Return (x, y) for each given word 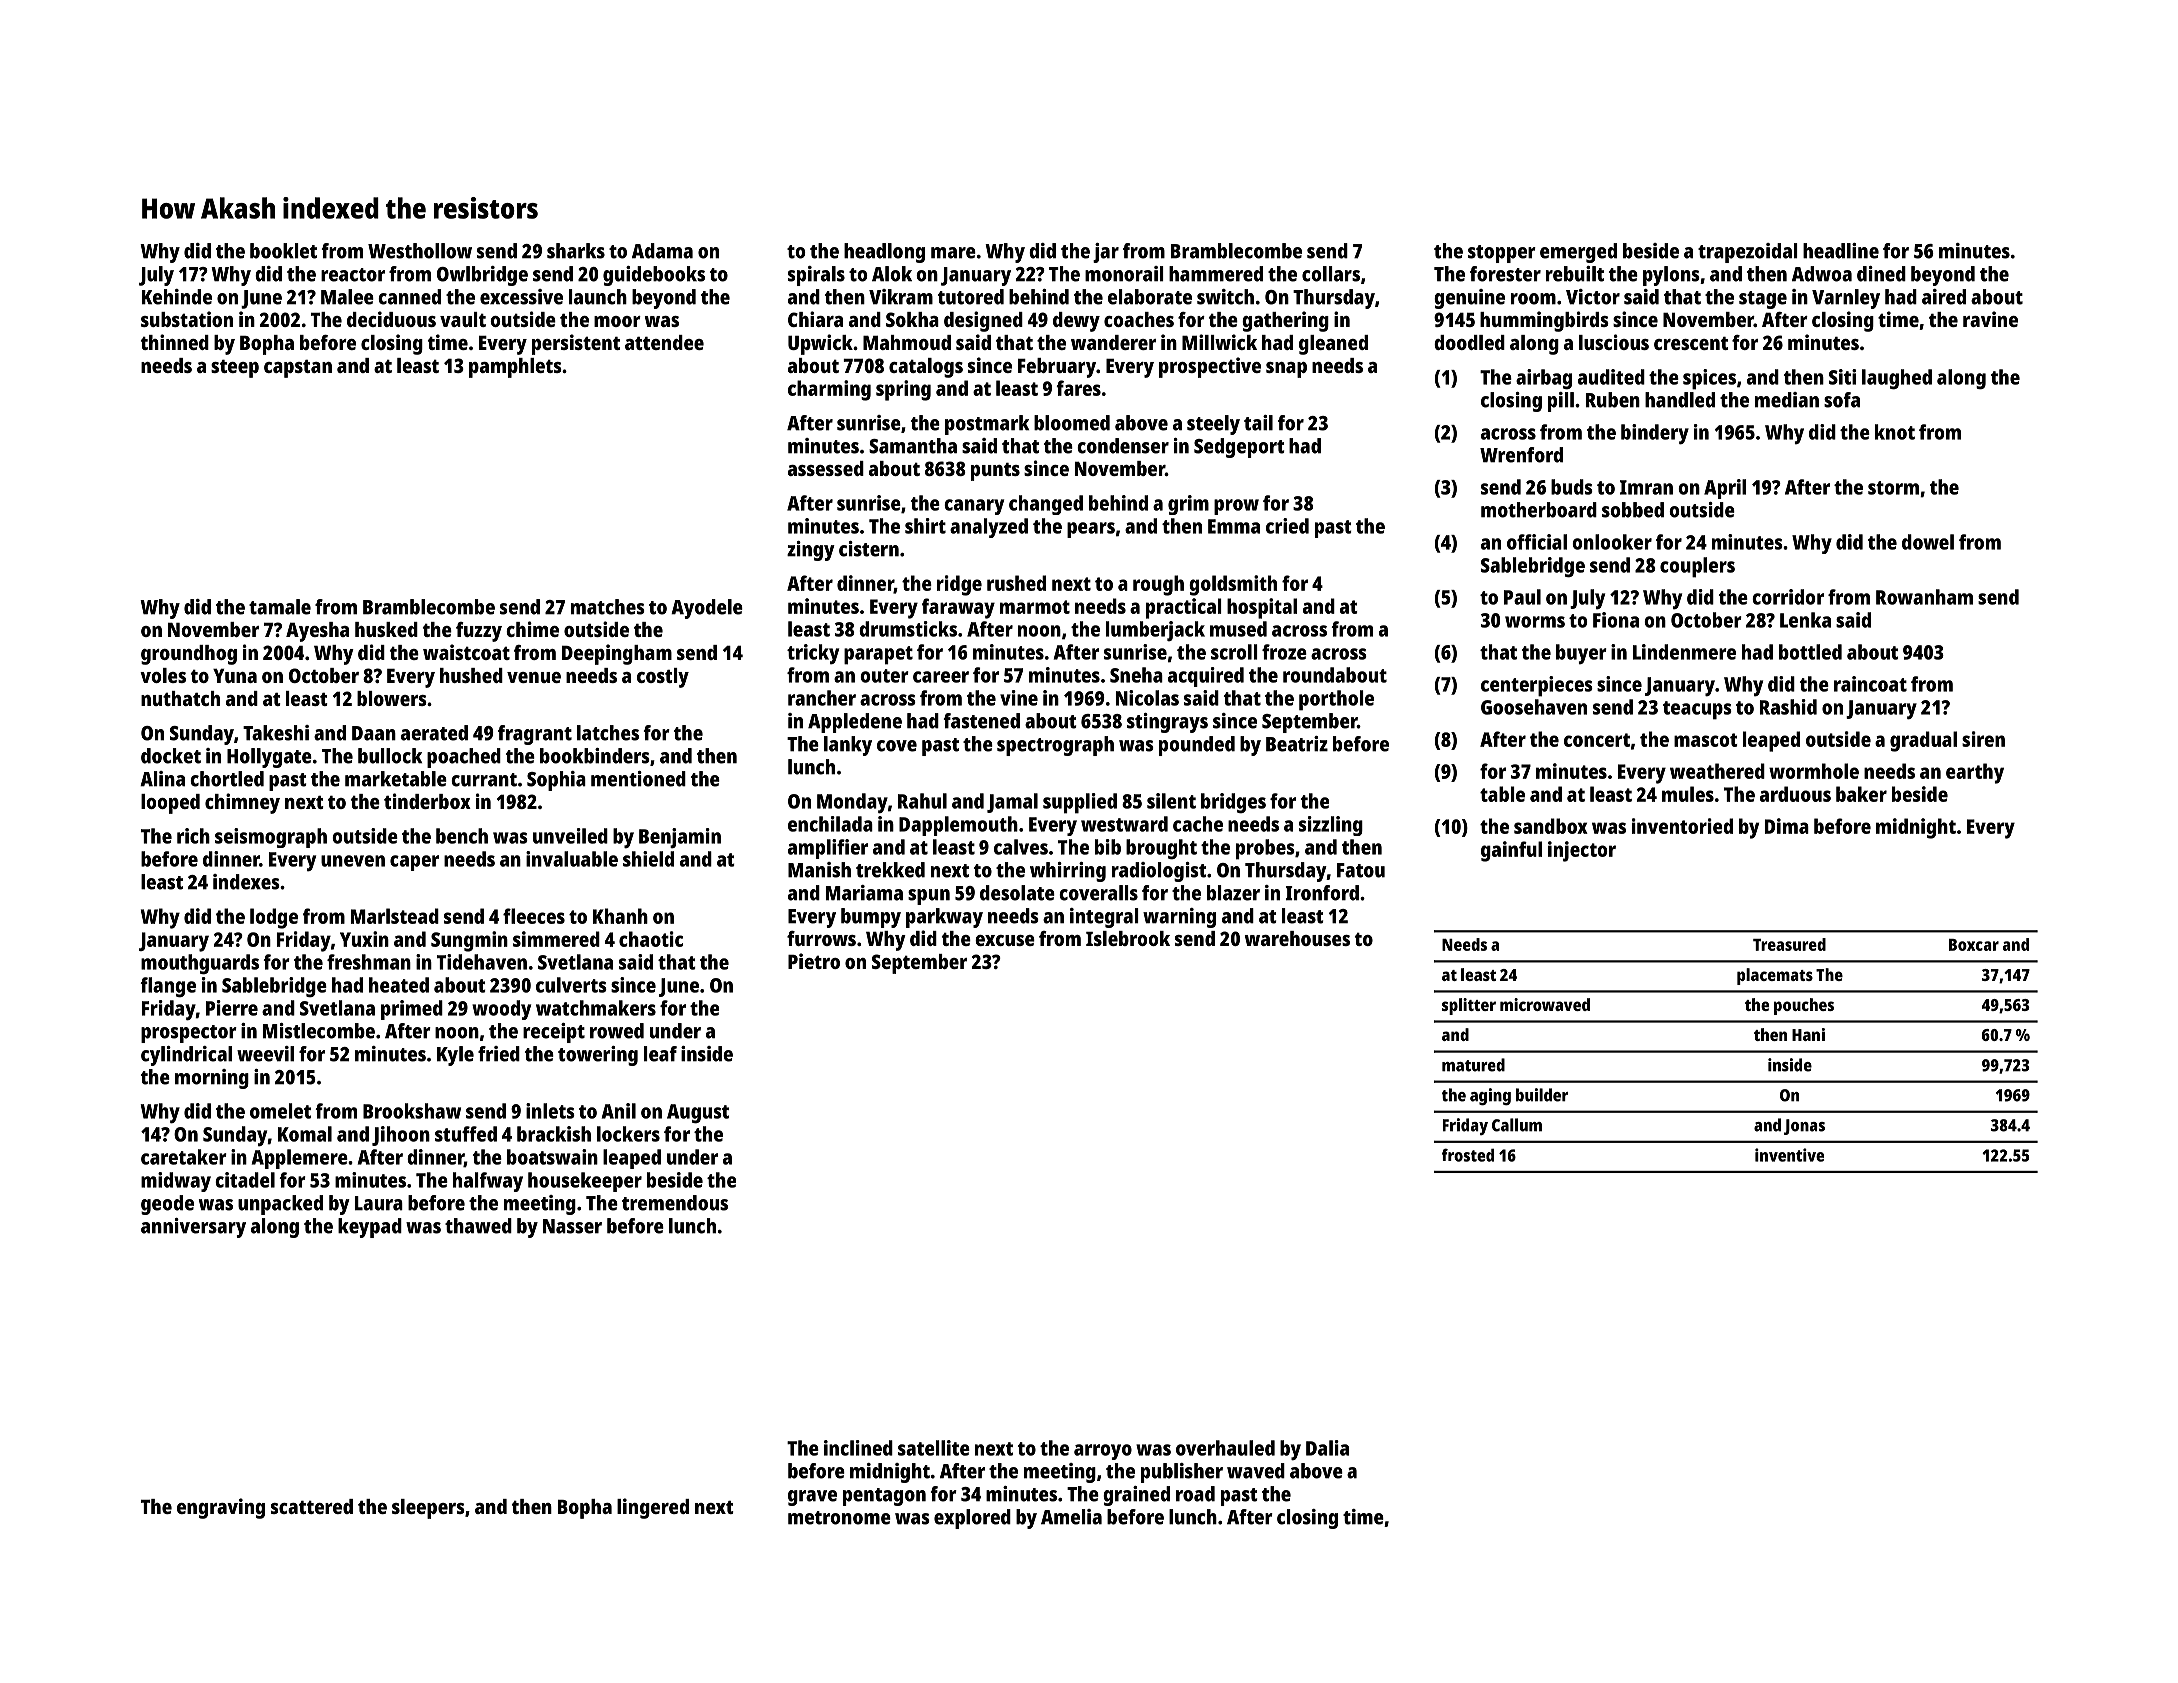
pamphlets (515, 368)
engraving (221, 1508)
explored (972, 1519)
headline (1841, 251)
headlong (884, 253)
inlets (550, 1111)
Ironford (1322, 893)
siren (1983, 739)
